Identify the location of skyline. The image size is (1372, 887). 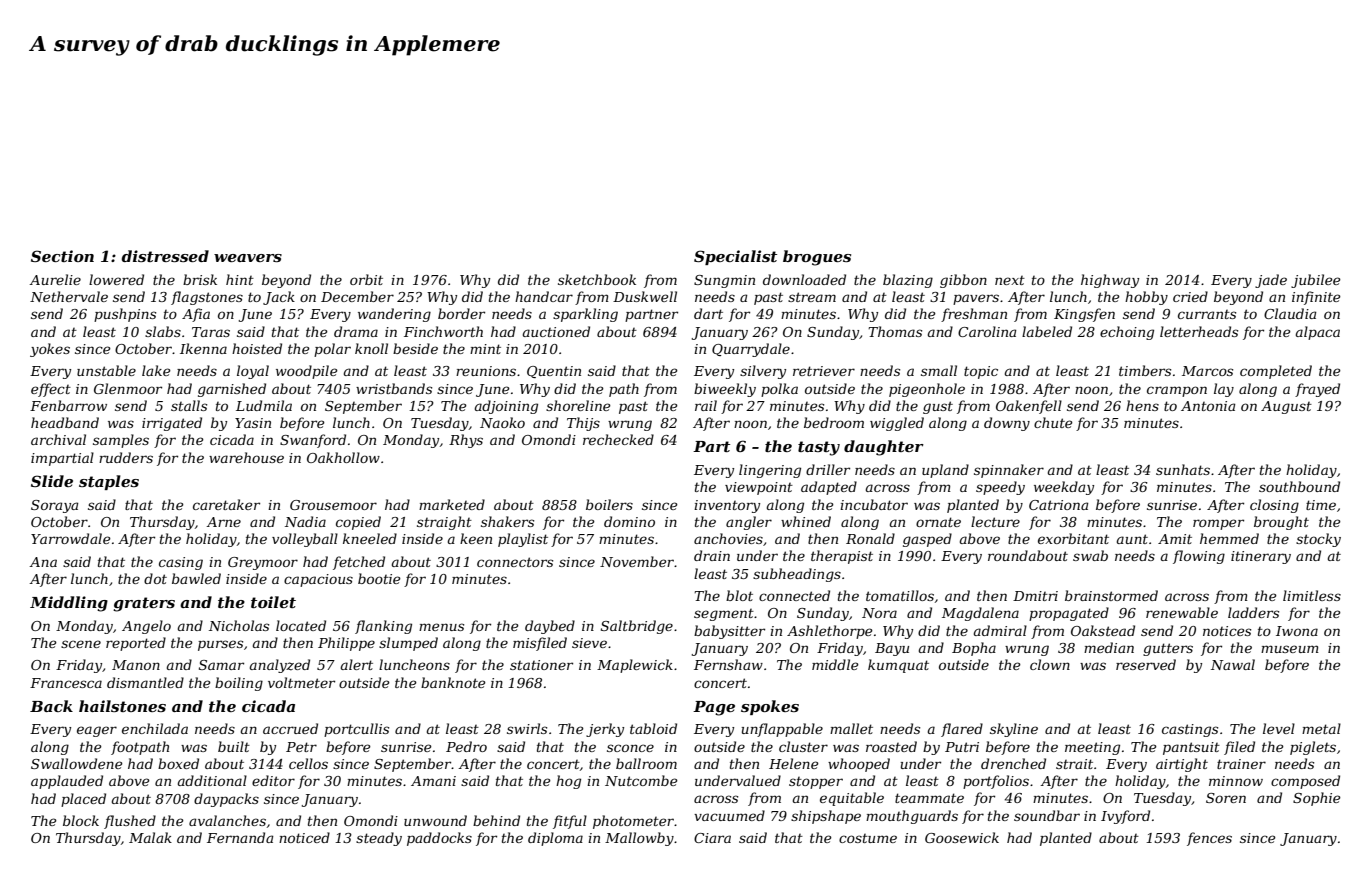
(1014, 730).
